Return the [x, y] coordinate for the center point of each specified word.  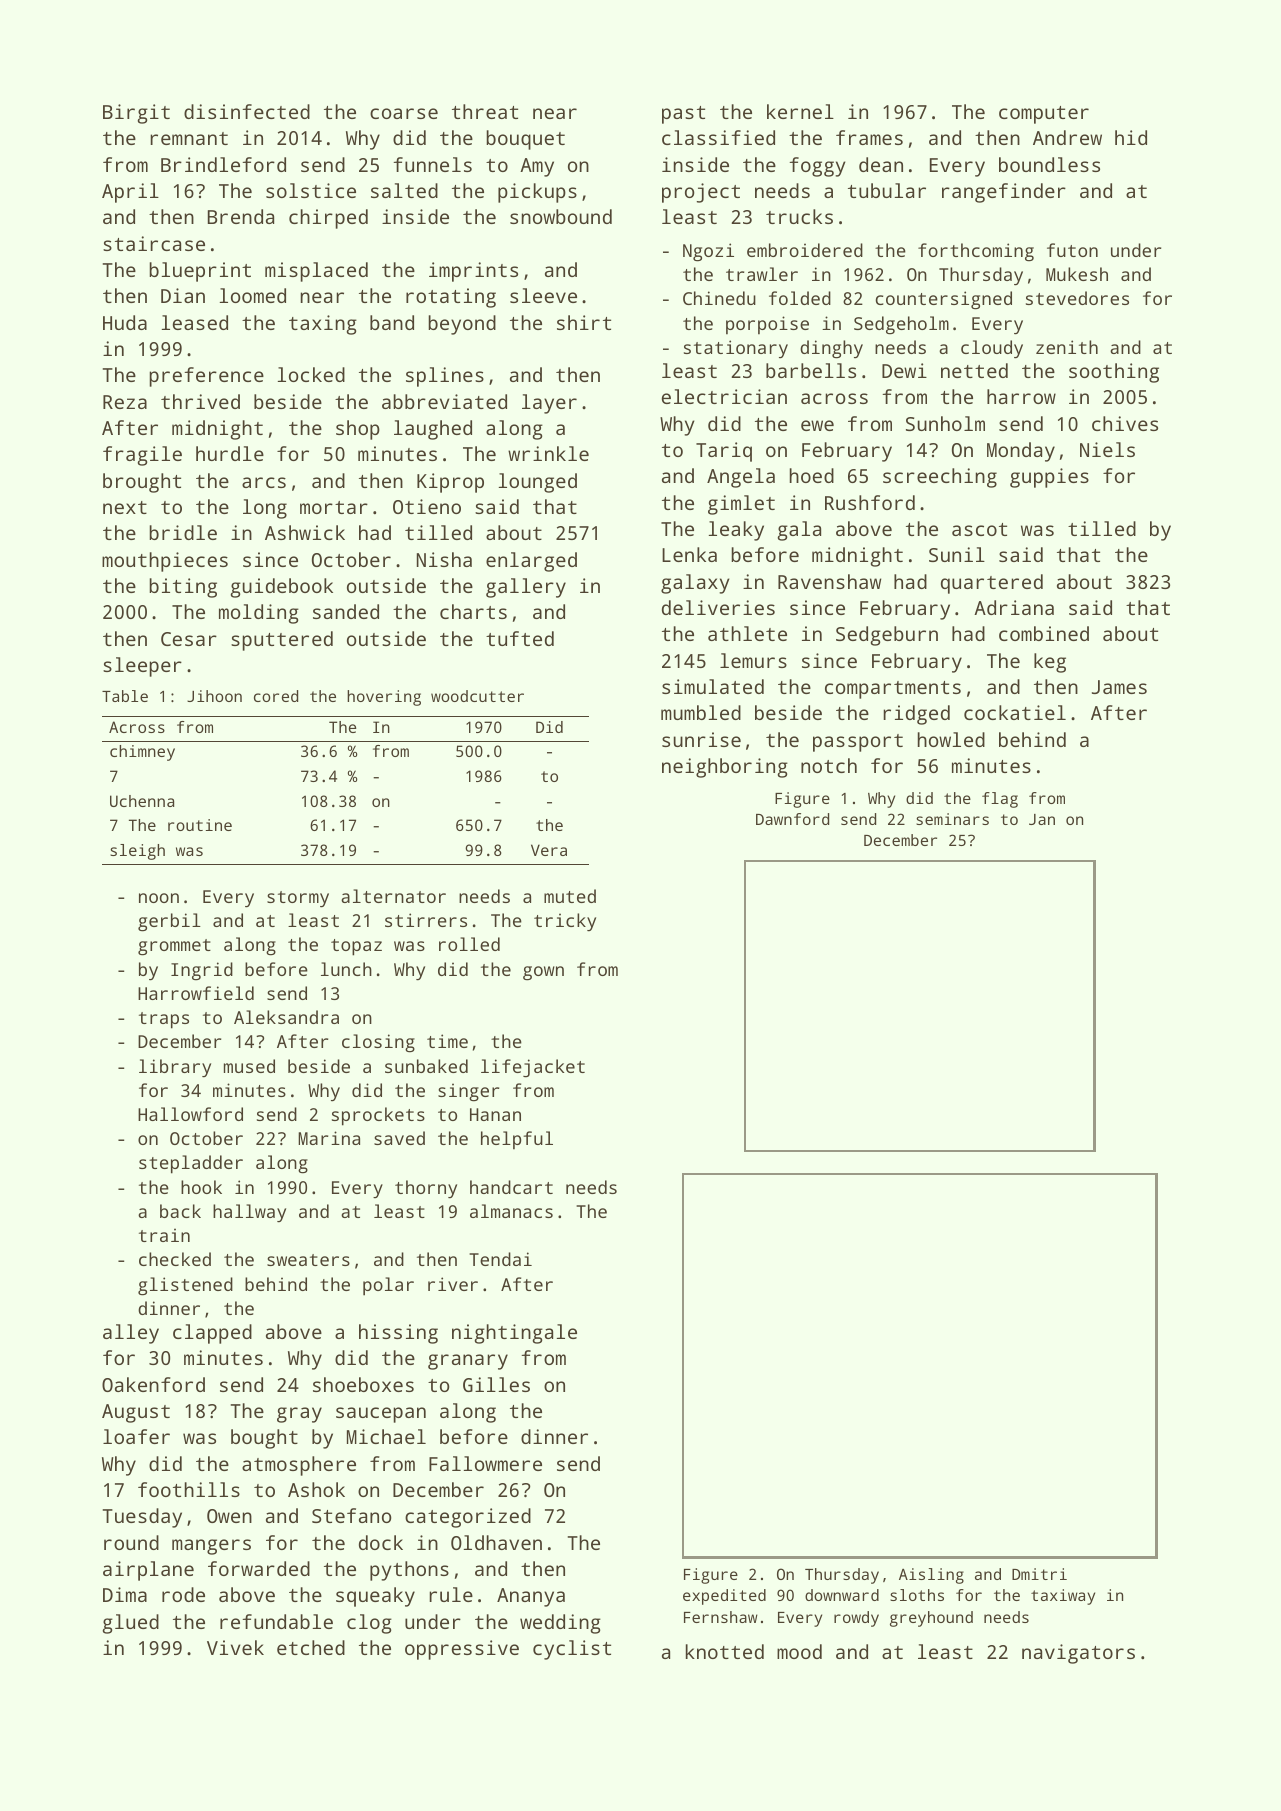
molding [259, 614]
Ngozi [708, 252]
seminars [952, 819]
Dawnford [792, 819]
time [447, 1041]
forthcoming [976, 252]
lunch [346, 969]
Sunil [957, 554]
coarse [404, 113]
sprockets [378, 1116]
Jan [1042, 819]
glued [131, 1624]
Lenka [689, 554]
